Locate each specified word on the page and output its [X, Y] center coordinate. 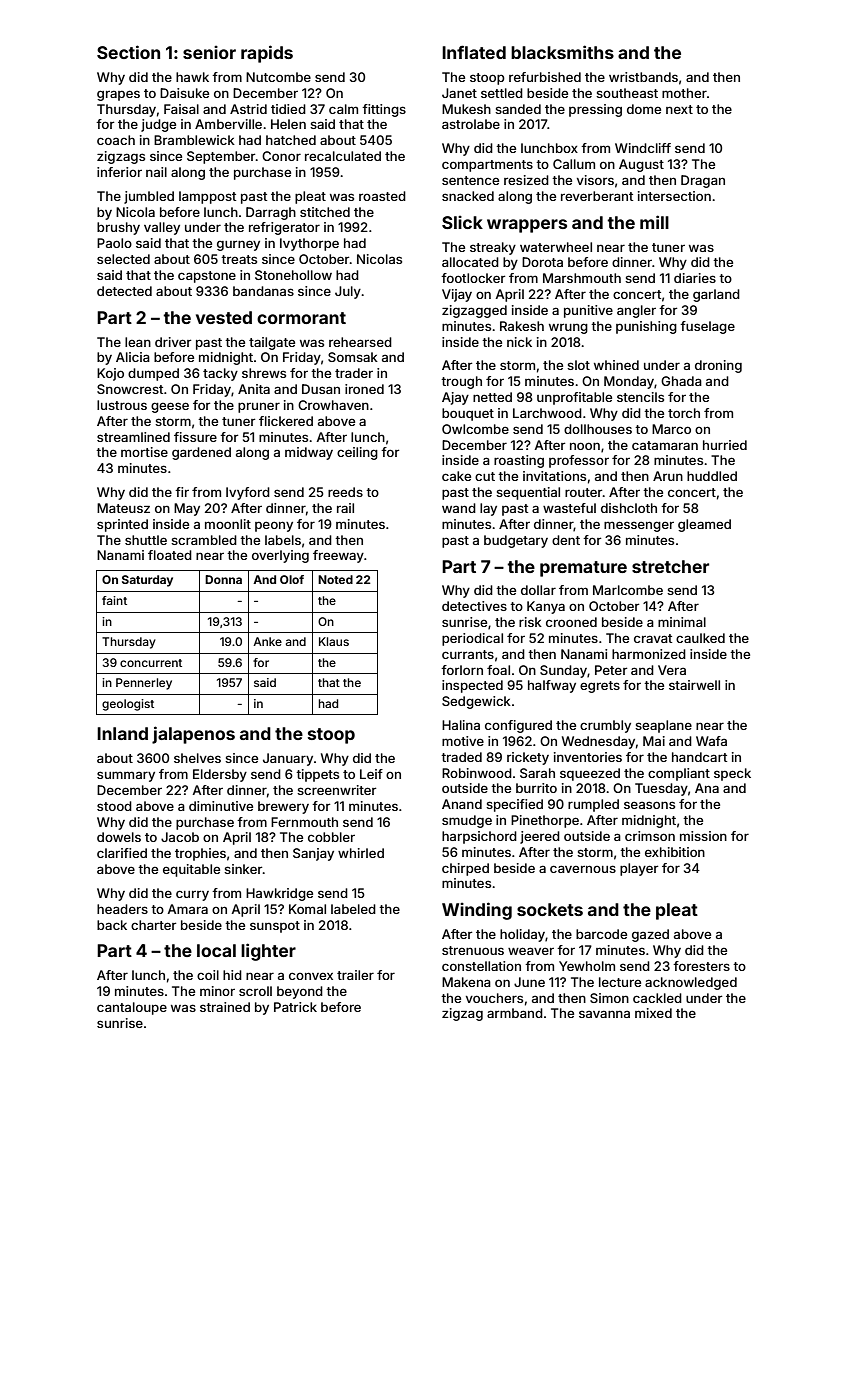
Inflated [474, 52]
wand [459, 508]
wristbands [643, 77]
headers [122, 909]
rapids [267, 54]
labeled [353, 909]
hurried [725, 445]
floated [170, 555]
